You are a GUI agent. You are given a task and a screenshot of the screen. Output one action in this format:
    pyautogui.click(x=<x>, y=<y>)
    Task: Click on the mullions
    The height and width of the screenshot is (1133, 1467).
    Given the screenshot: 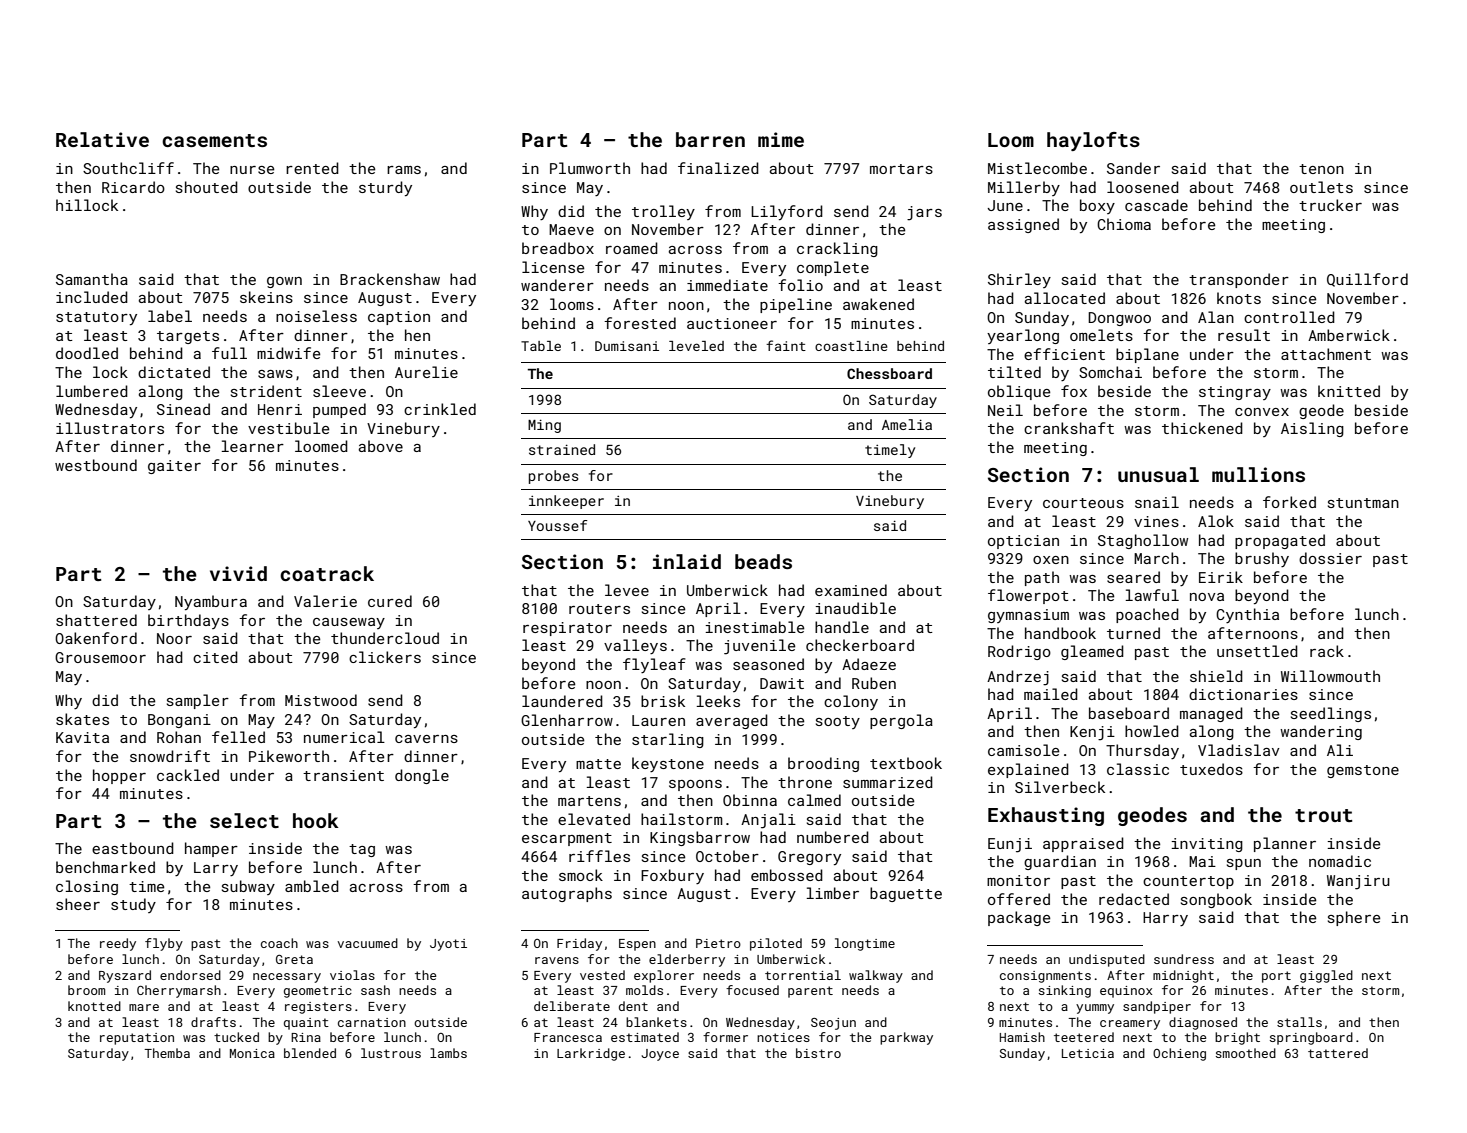 What is the action you would take?
    pyautogui.click(x=1258, y=474)
